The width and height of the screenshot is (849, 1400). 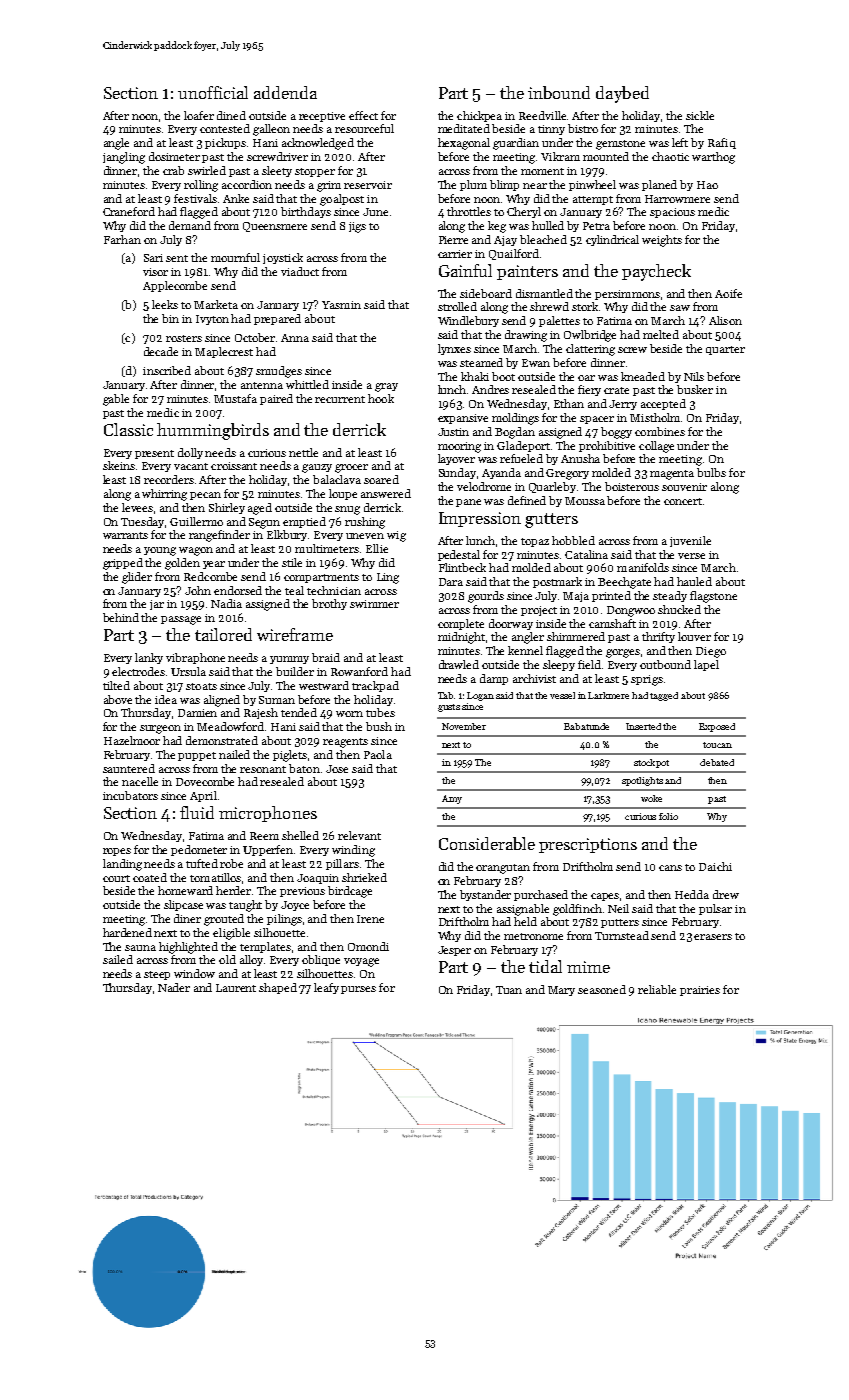 What do you see at coordinates (378, 754) in the screenshot?
I see `Paola` at bounding box center [378, 754].
